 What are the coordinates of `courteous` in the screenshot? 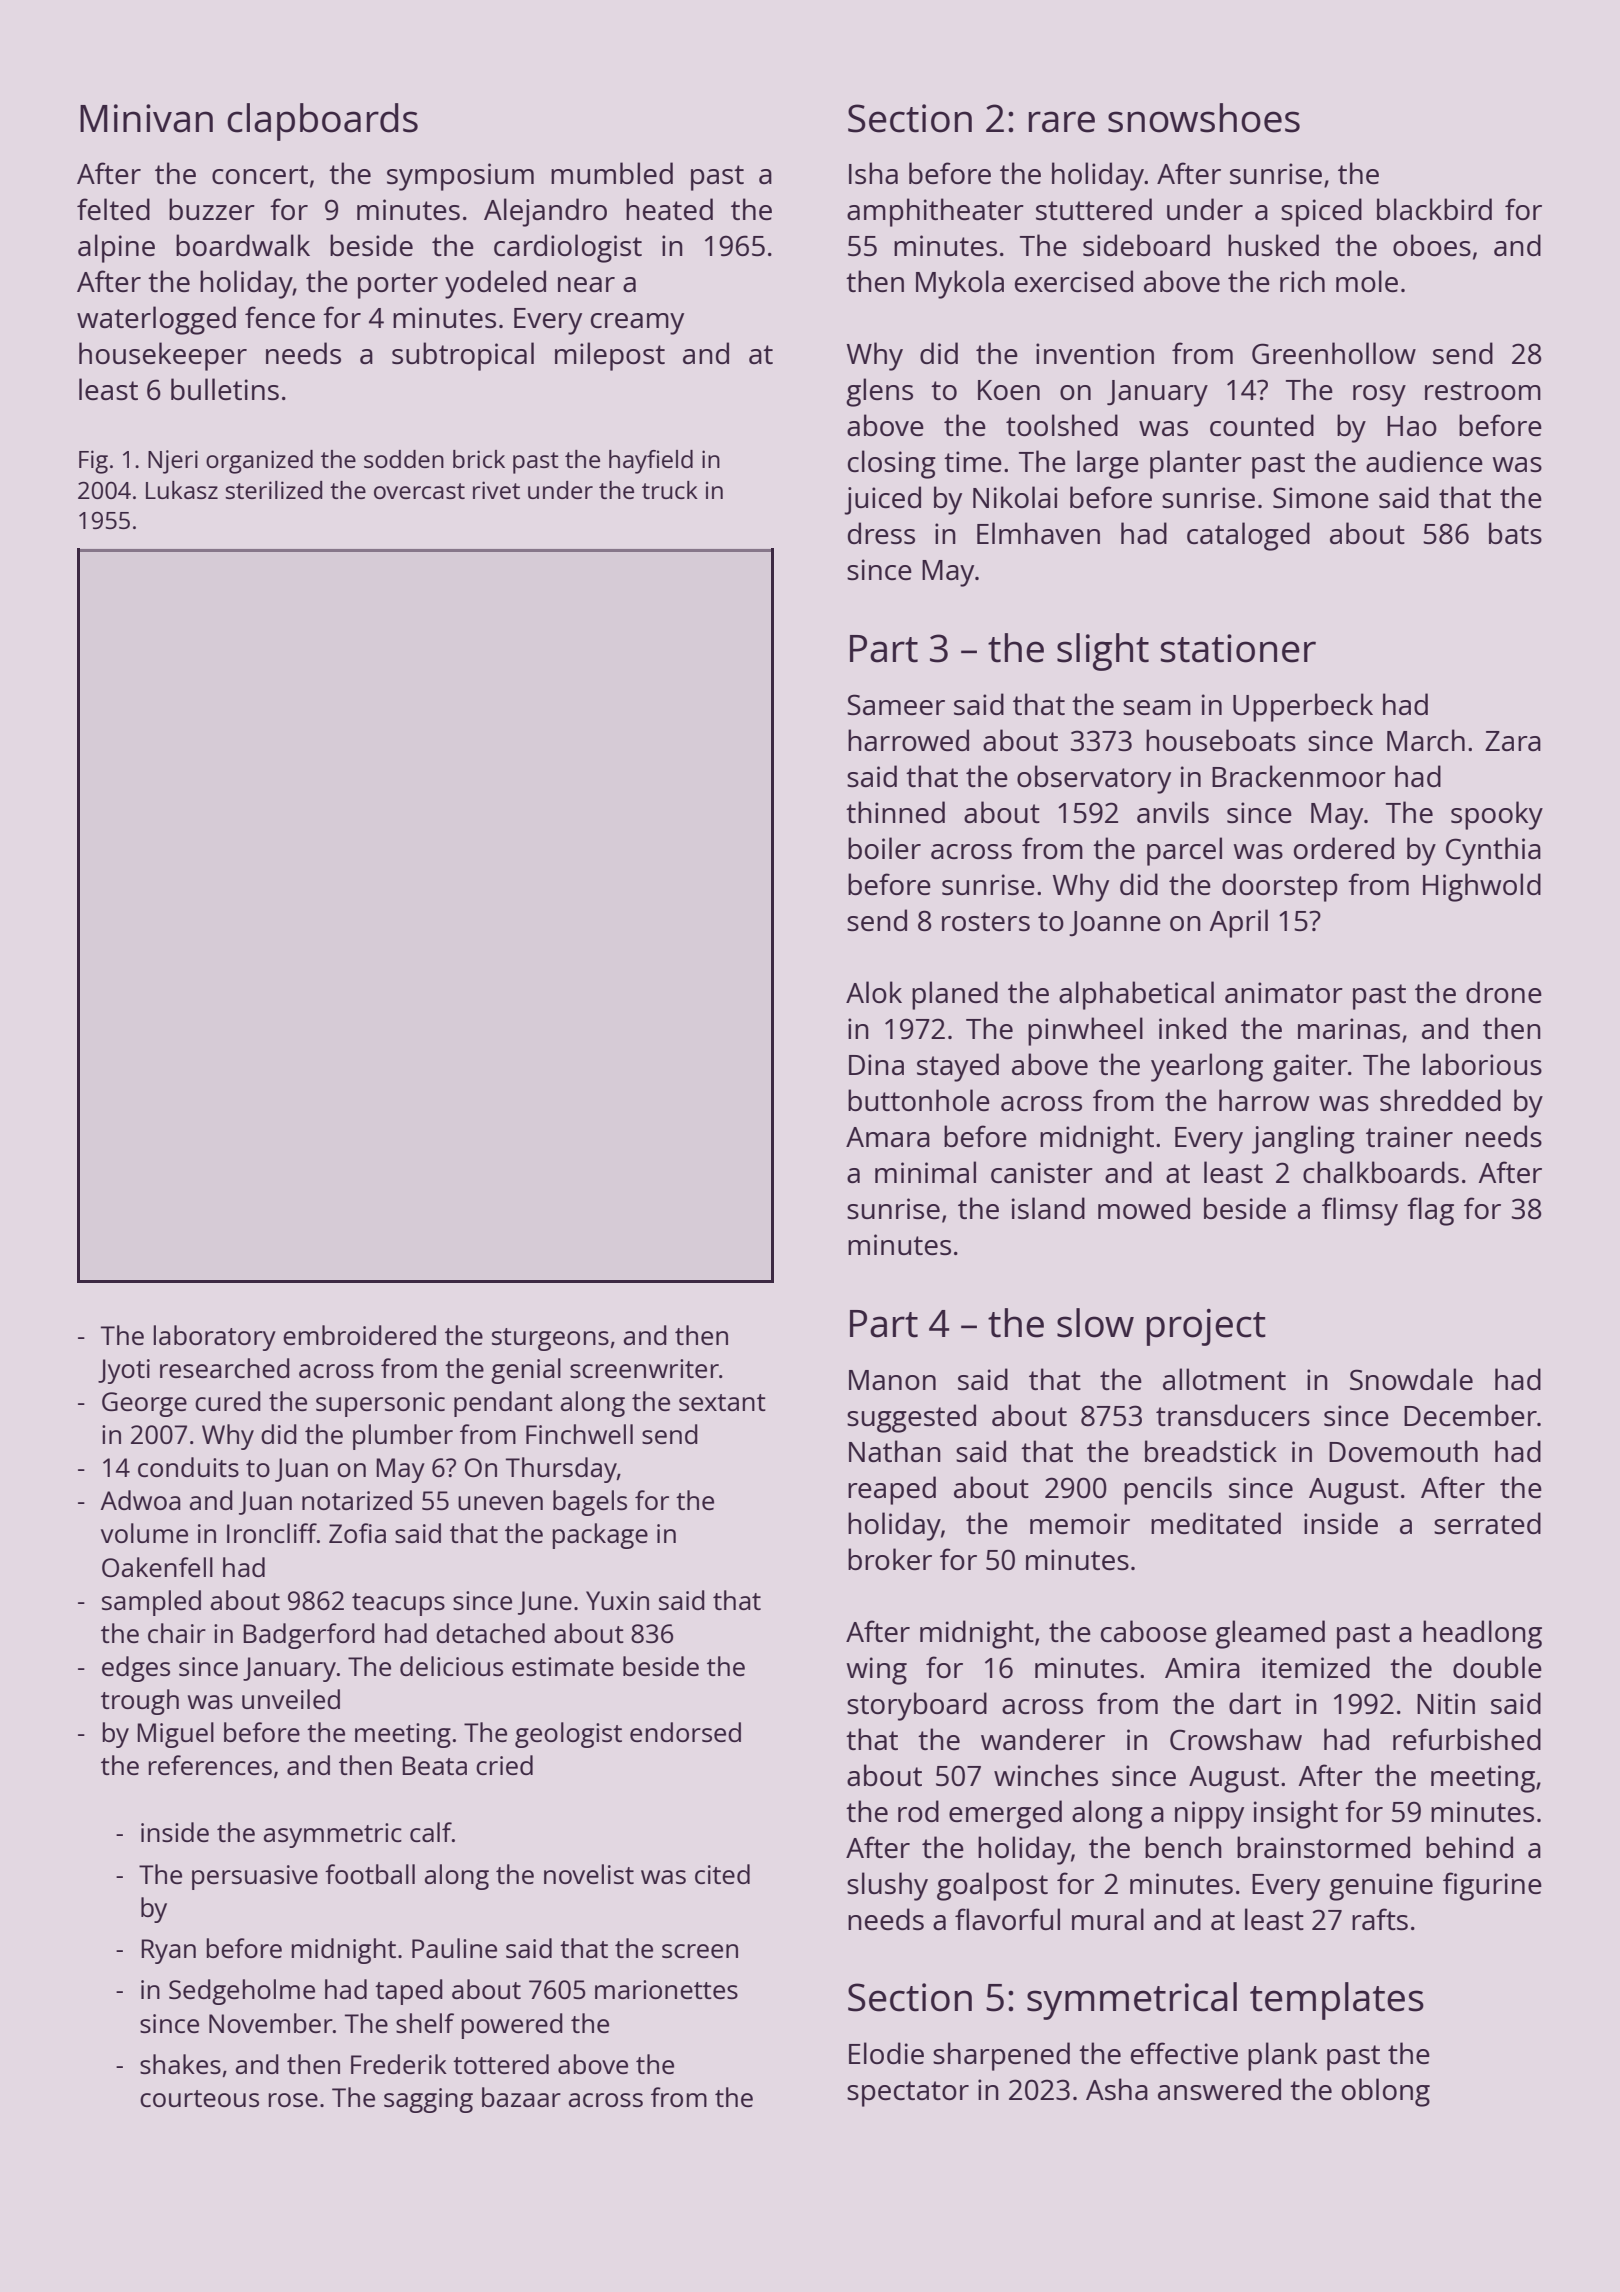 It's located at (199, 2098).
